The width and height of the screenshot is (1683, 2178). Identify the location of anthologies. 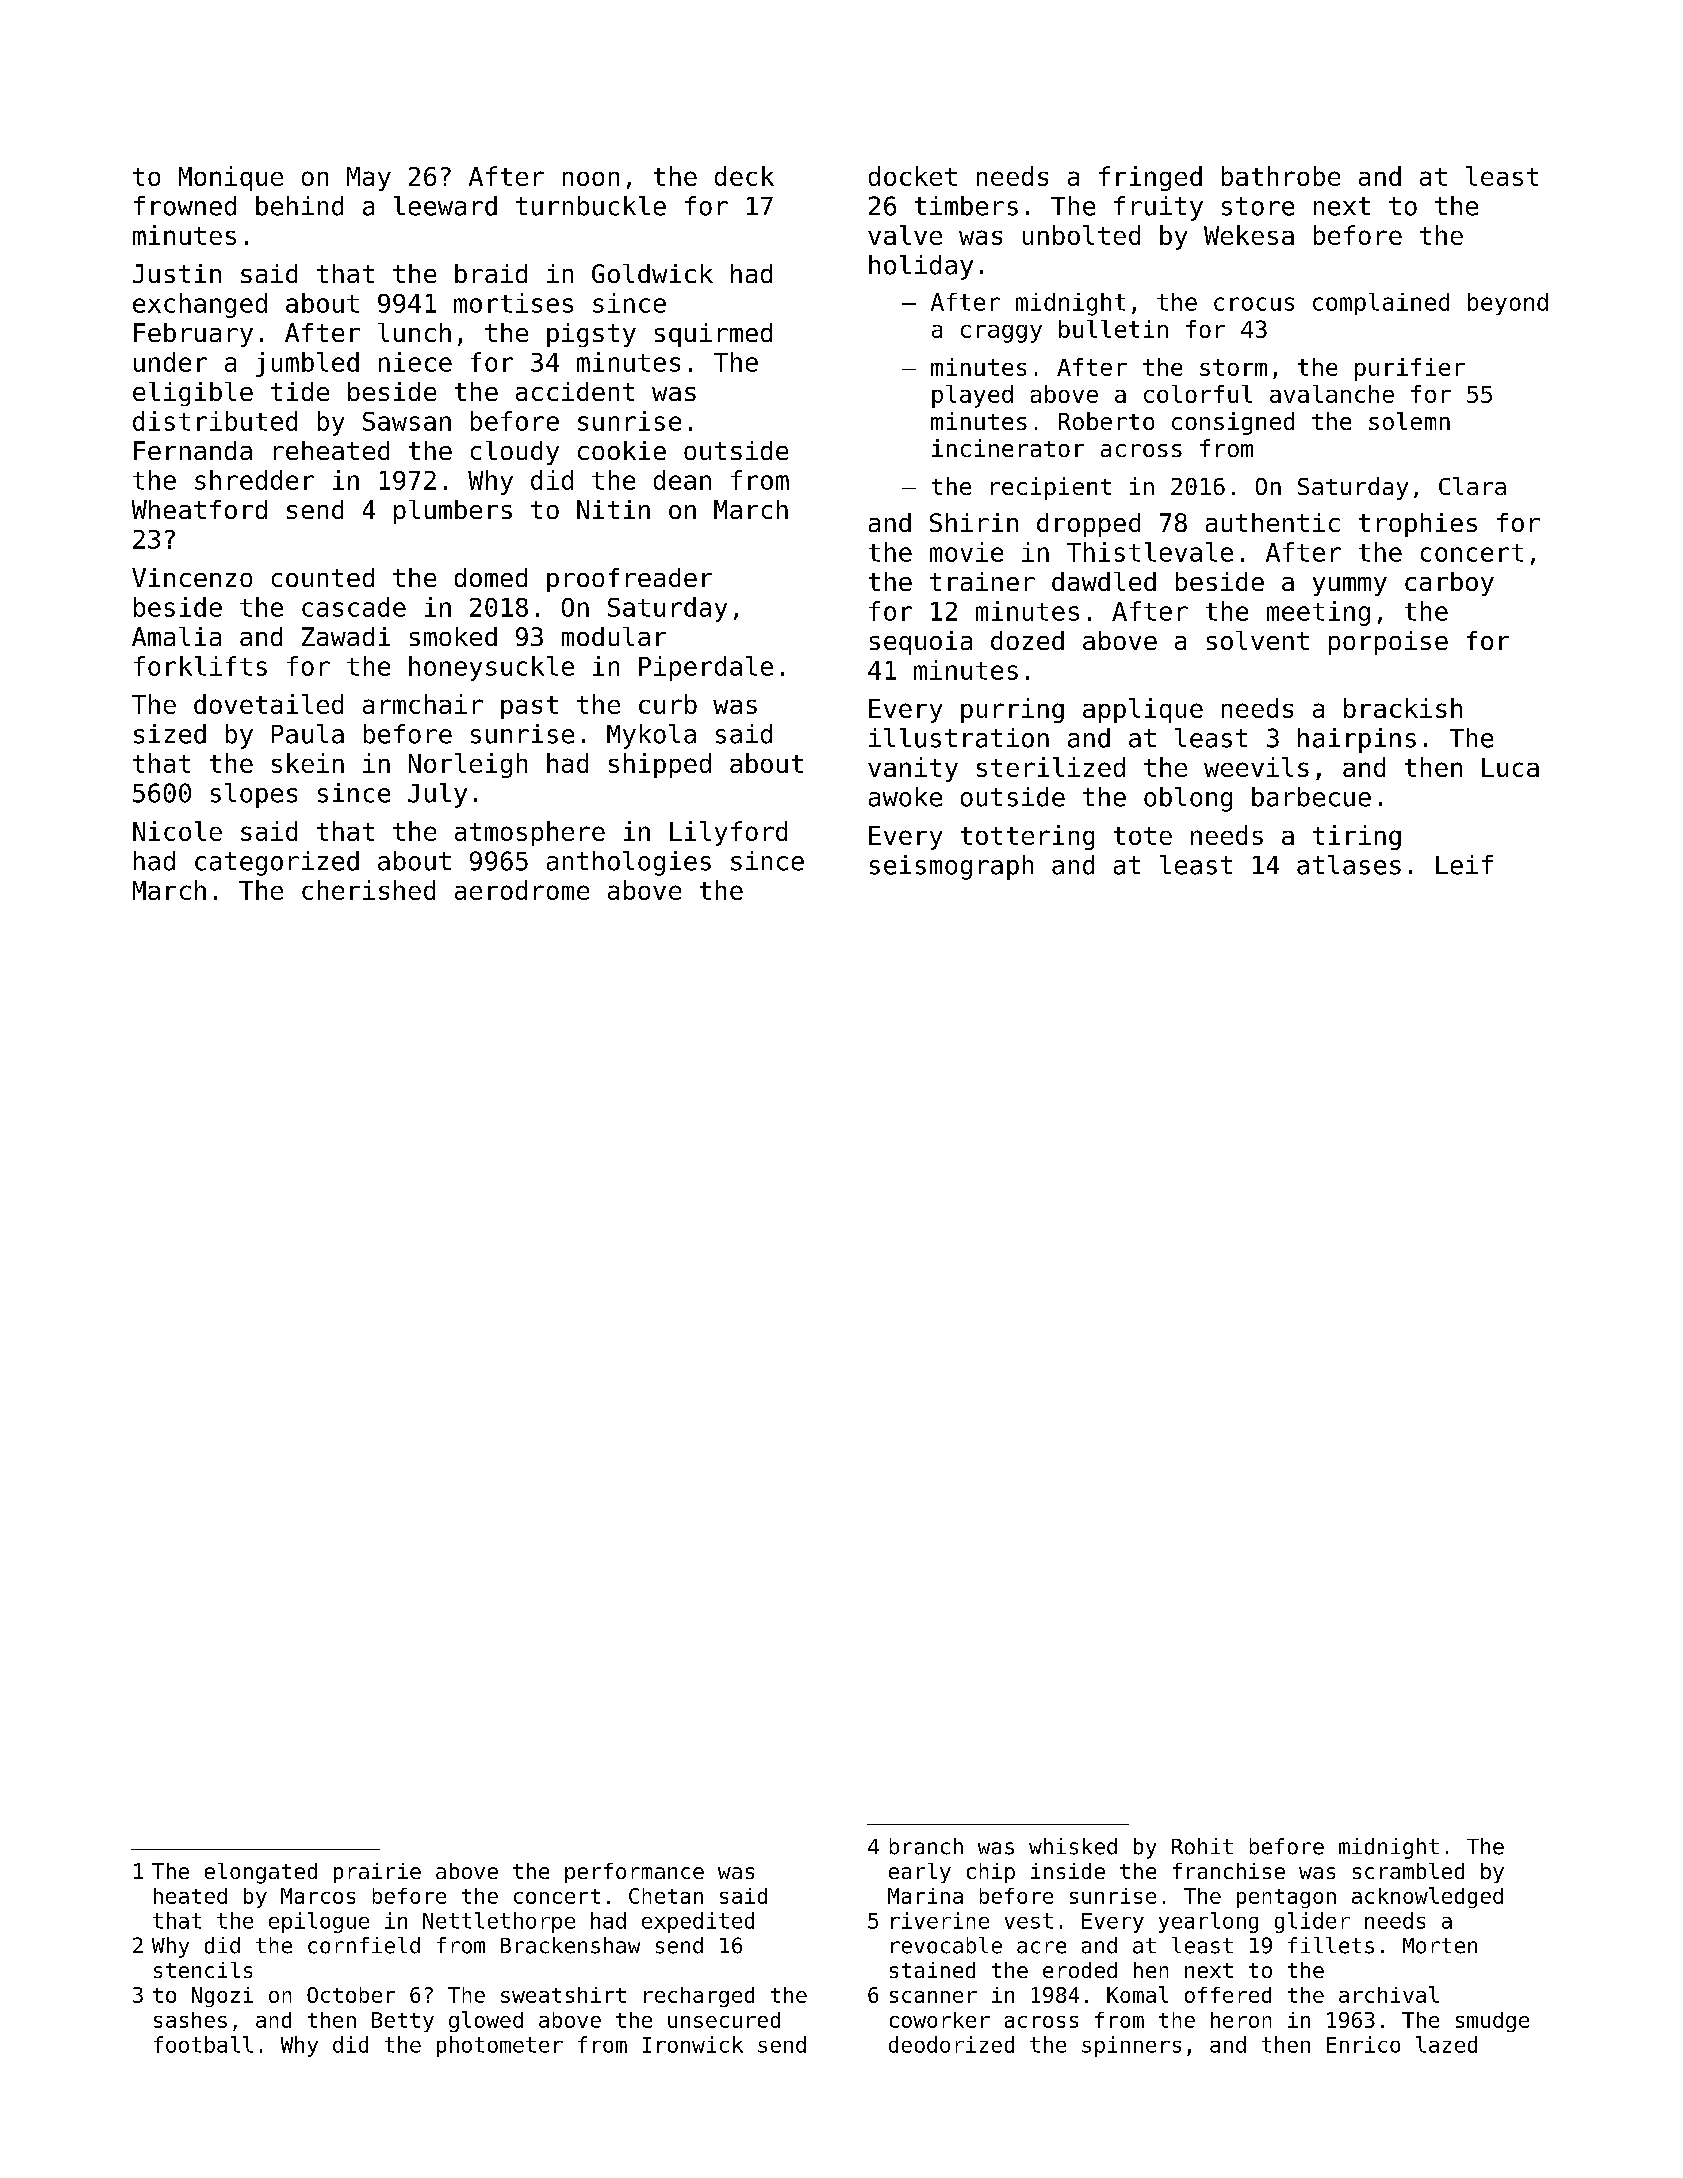
(629, 863).
